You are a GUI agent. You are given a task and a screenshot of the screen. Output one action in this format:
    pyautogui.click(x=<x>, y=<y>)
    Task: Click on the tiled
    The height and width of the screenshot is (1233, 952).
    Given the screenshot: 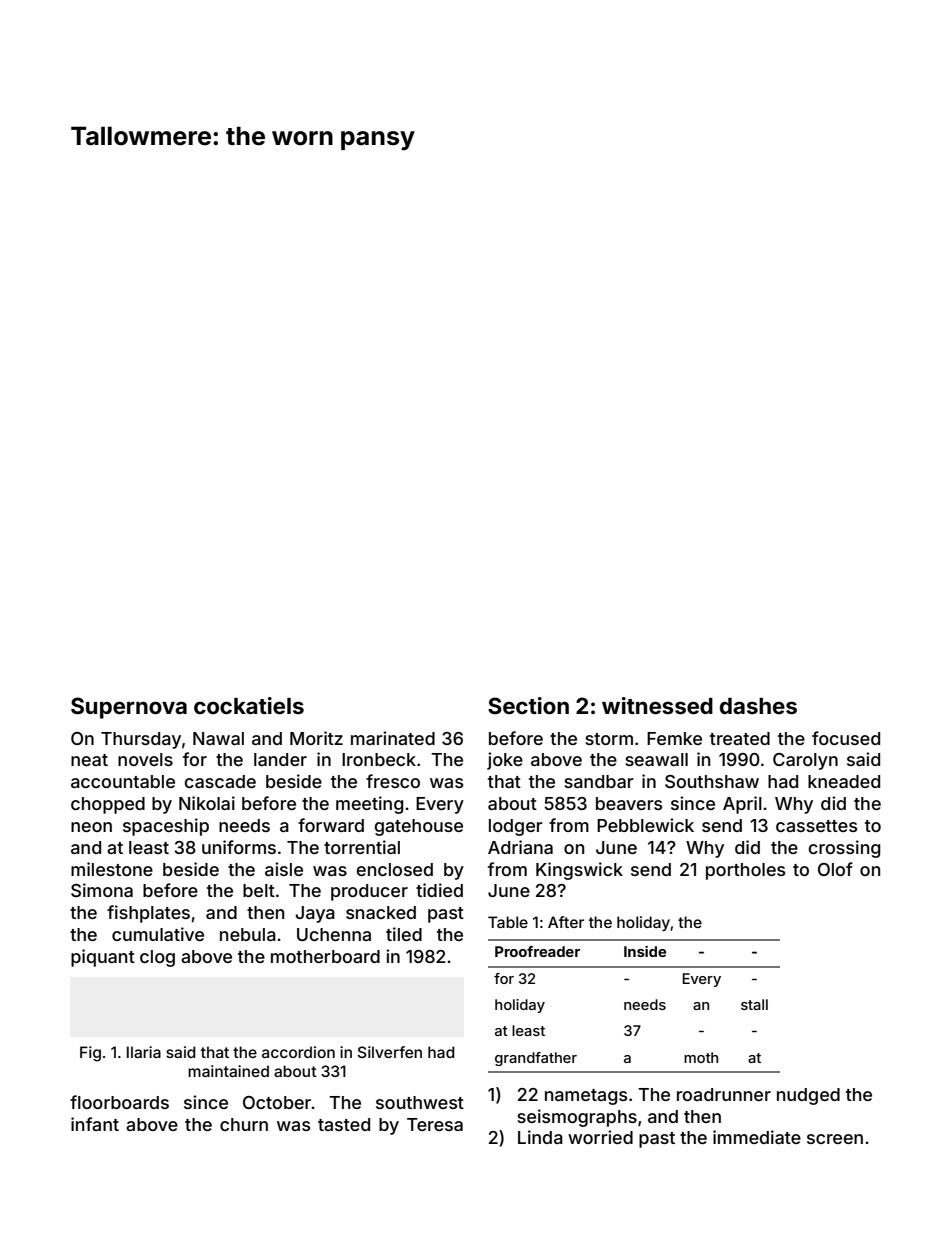 What is the action you would take?
    pyautogui.click(x=404, y=934)
